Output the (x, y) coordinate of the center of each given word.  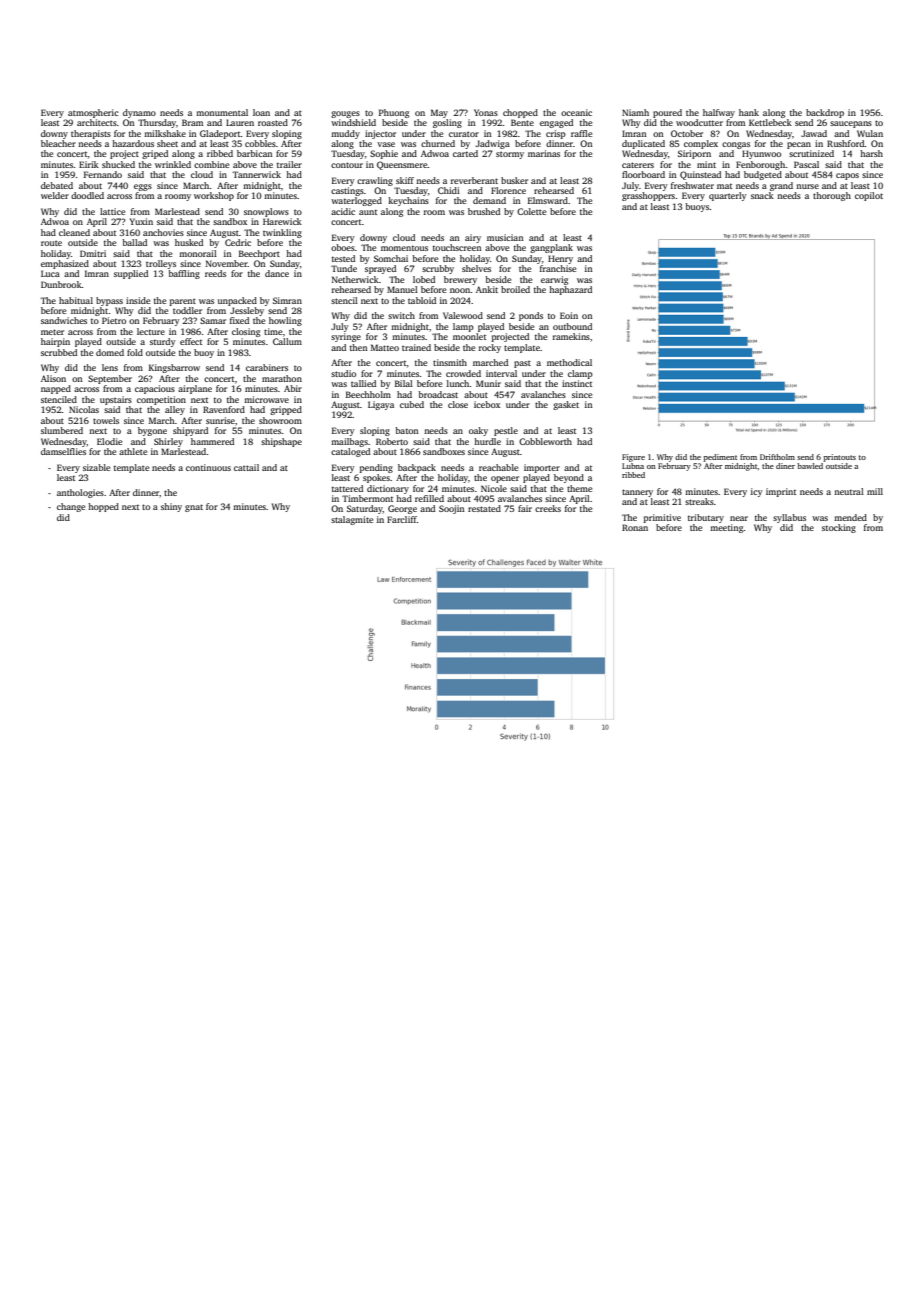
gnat (194, 508)
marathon (282, 378)
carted (465, 153)
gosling (447, 123)
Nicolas (84, 409)
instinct (577, 383)
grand (781, 186)
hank (749, 112)
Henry (560, 259)
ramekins (571, 336)
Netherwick (355, 279)
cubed (412, 404)
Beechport (259, 254)
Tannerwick (256, 174)
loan (261, 112)
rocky (490, 348)
